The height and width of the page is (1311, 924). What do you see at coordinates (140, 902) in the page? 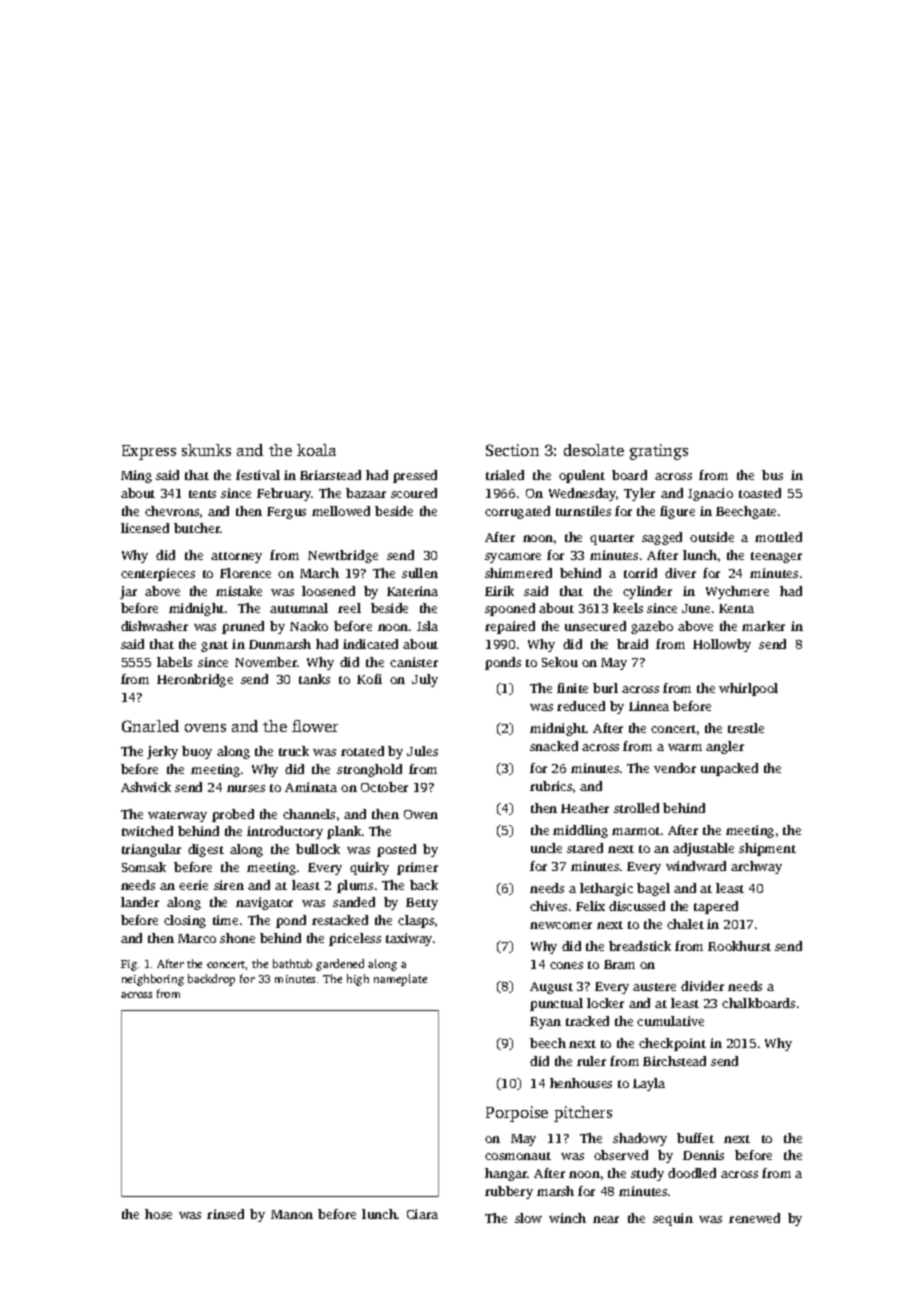
I see `lander` at bounding box center [140, 902].
